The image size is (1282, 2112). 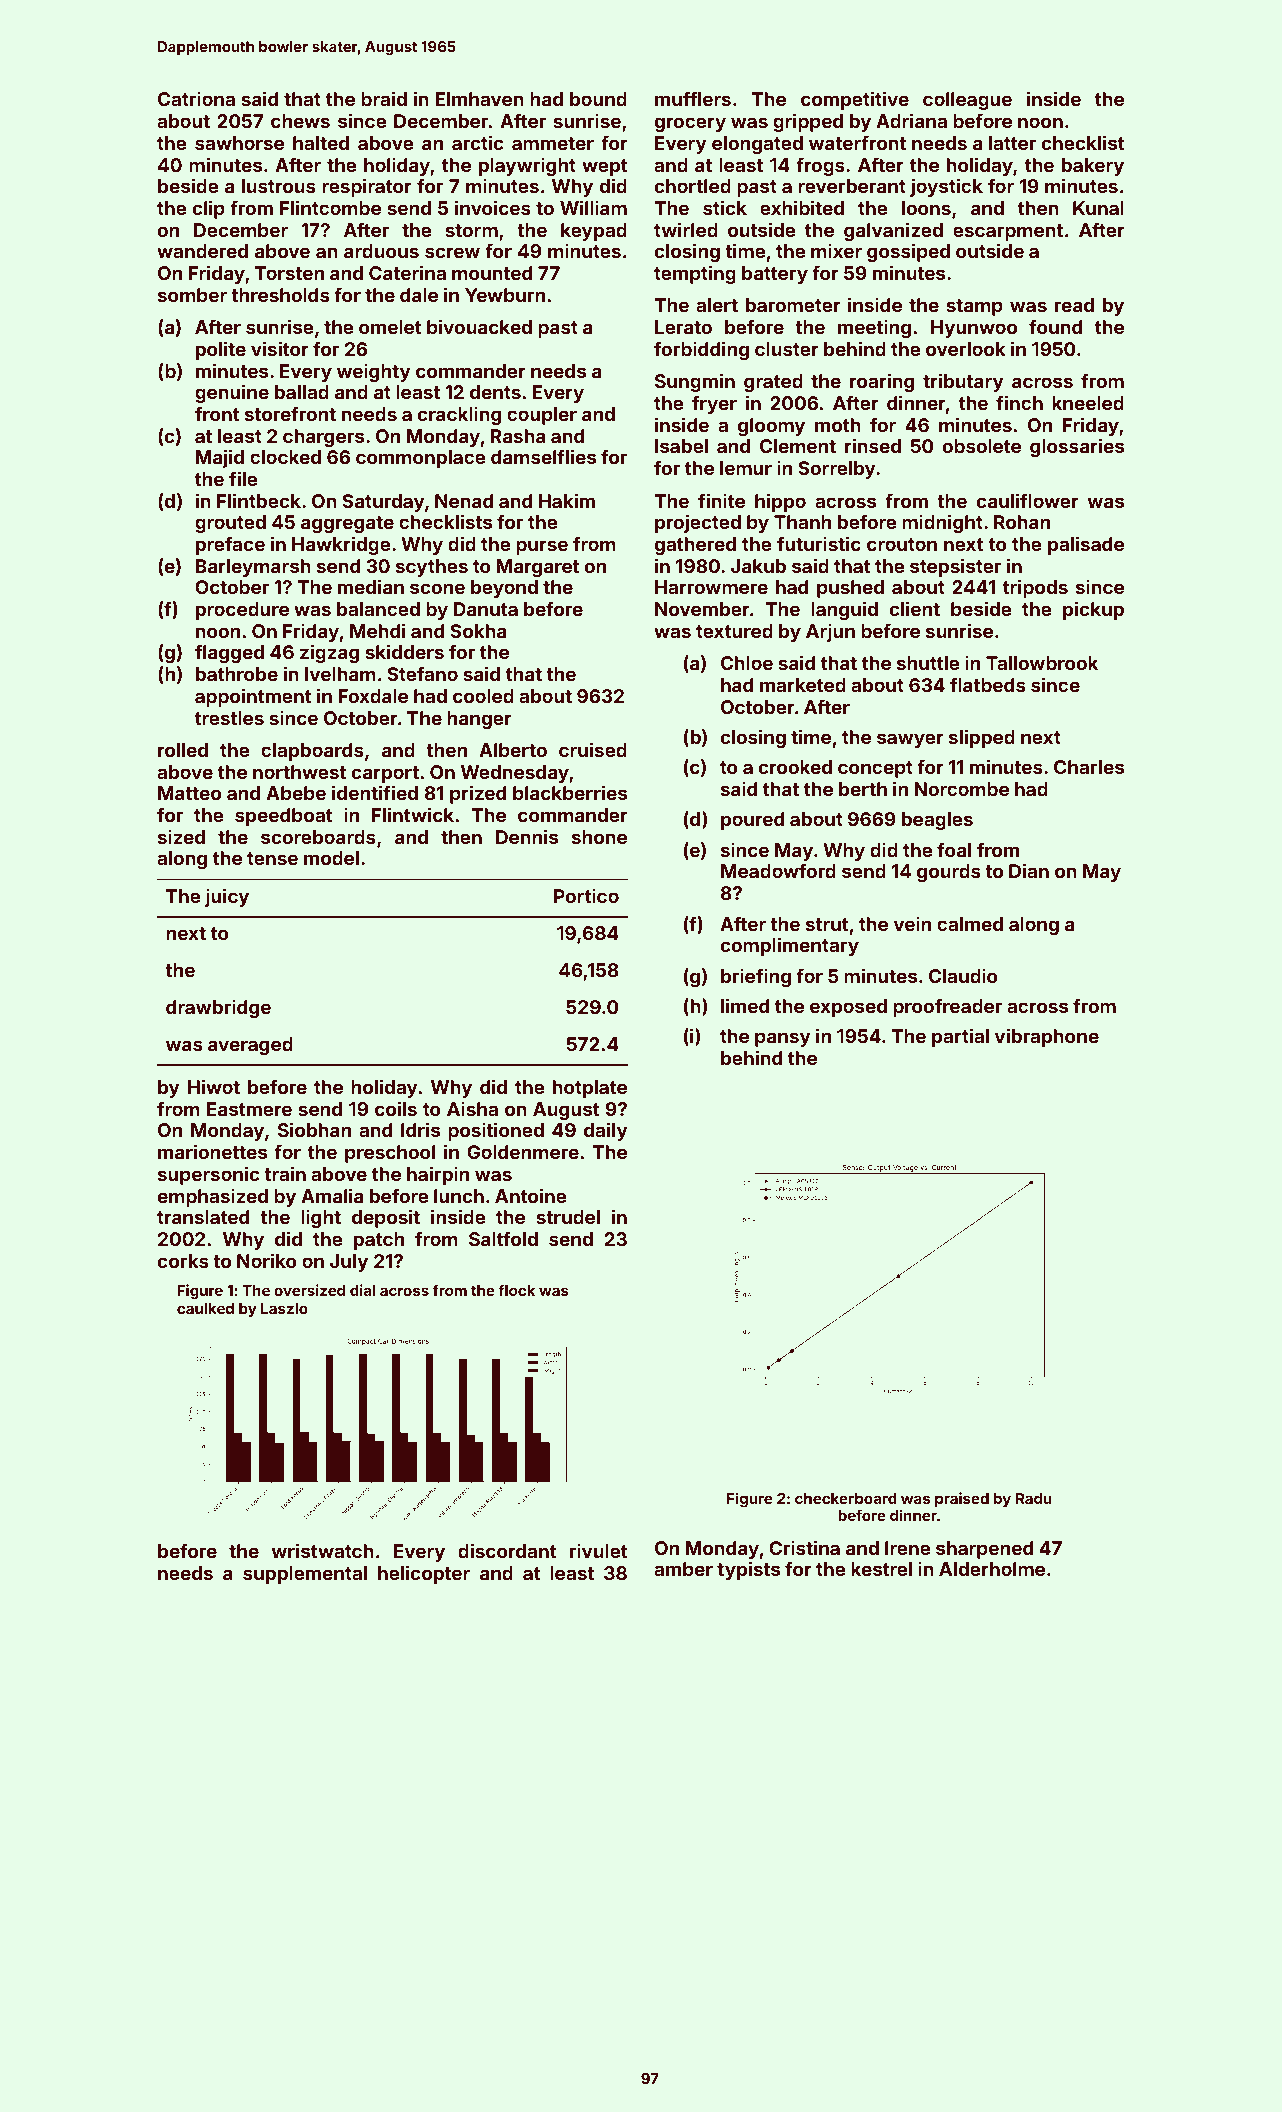 I want to click on vibraphone, so click(x=1047, y=1037).
